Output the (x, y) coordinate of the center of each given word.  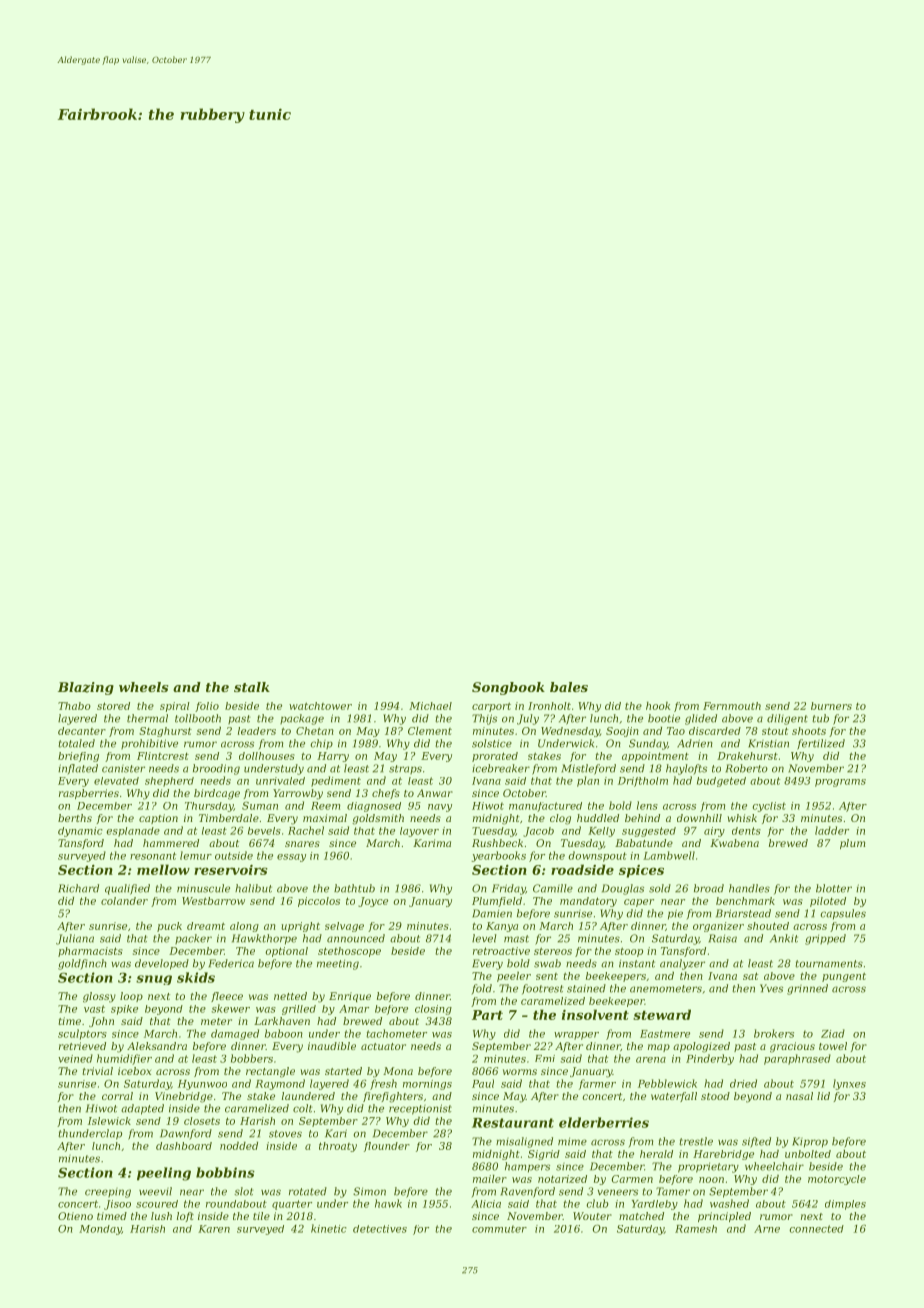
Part (487, 1015)
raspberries (89, 794)
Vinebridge (184, 1097)
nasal (799, 1096)
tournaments (829, 964)
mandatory (588, 902)
